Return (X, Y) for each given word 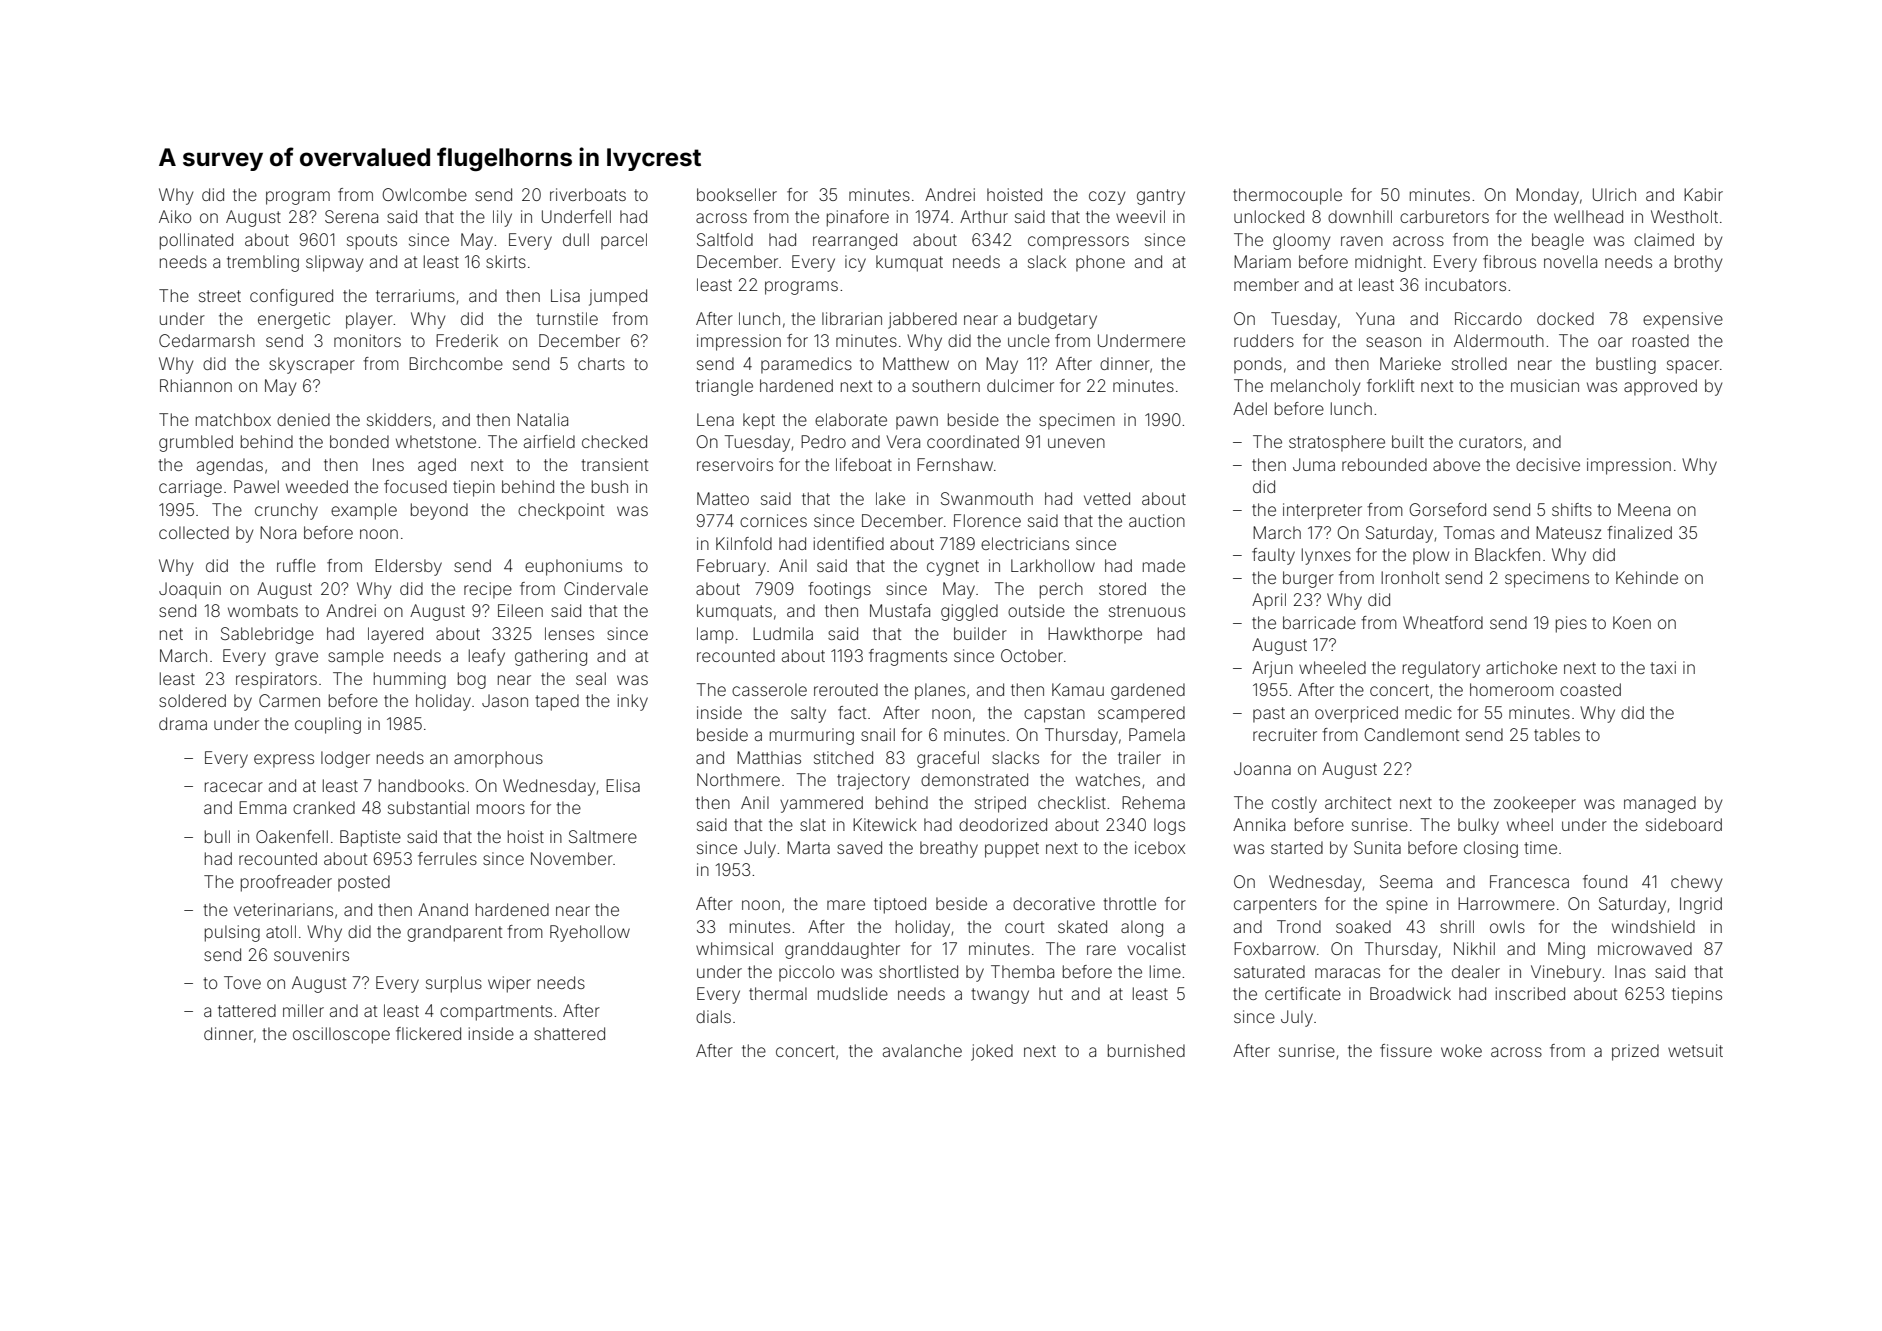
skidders (399, 419)
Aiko (175, 216)
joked (992, 1052)
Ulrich (1614, 194)
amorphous (498, 759)
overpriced (1356, 714)
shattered (569, 1033)
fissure (1406, 1050)
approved (1660, 387)
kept (759, 421)
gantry (1161, 197)
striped (1000, 804)
